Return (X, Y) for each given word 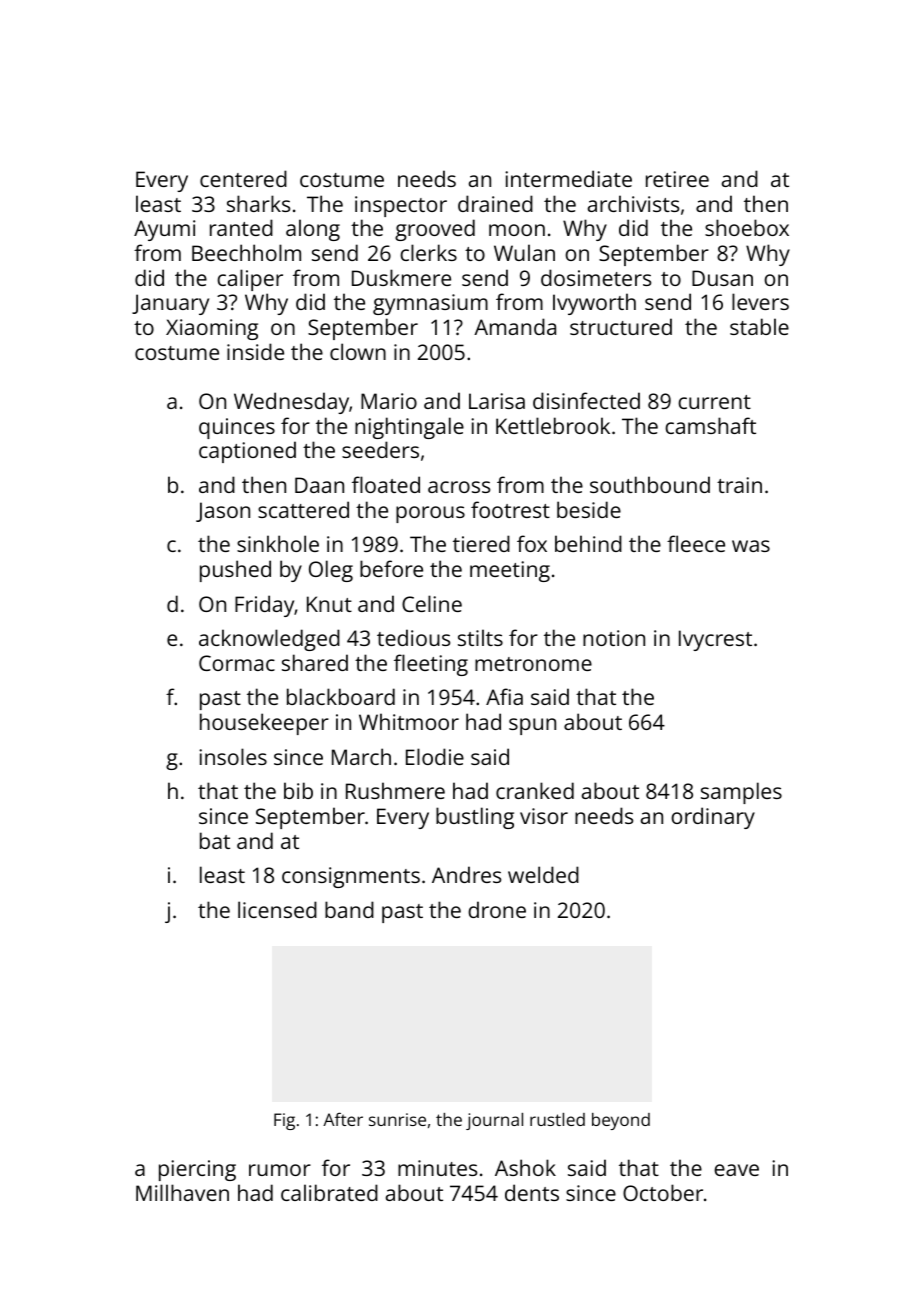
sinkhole (278, 543)
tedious (413, 637)
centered (243, 178)
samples (741, 793)
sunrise (397, 1119)
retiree (677, 179)
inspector (401, 206)
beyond (621, 1121)
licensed (277, 909)
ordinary (713, 818)
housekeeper (264, 724)
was (751, 546)
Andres (466, 874)
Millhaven (182, 1192)
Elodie (435, 756)
